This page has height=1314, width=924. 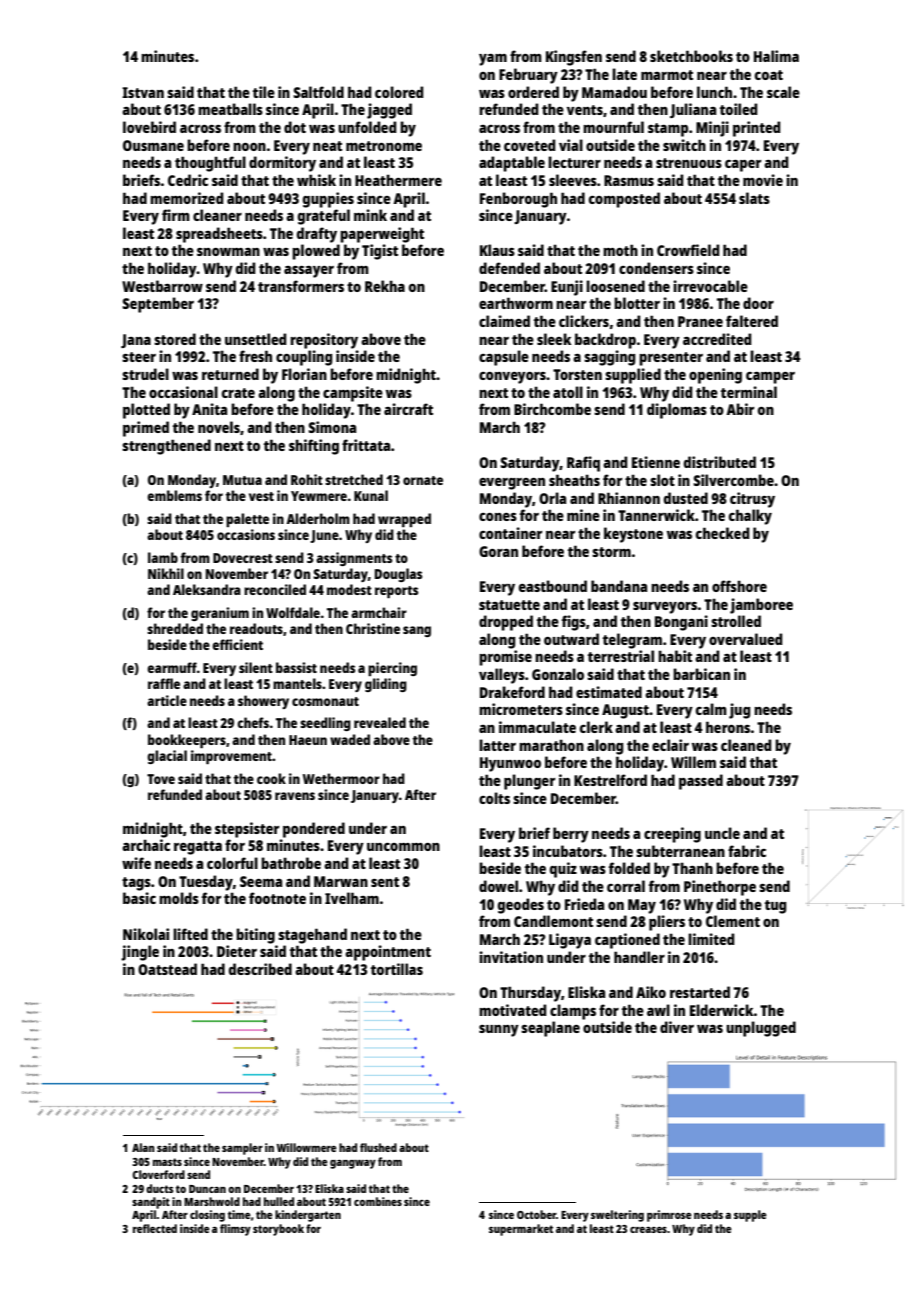 What do you see at coordinates (752, 500) in the page?
I see `citrusy` at bounding box center [752, 500].
